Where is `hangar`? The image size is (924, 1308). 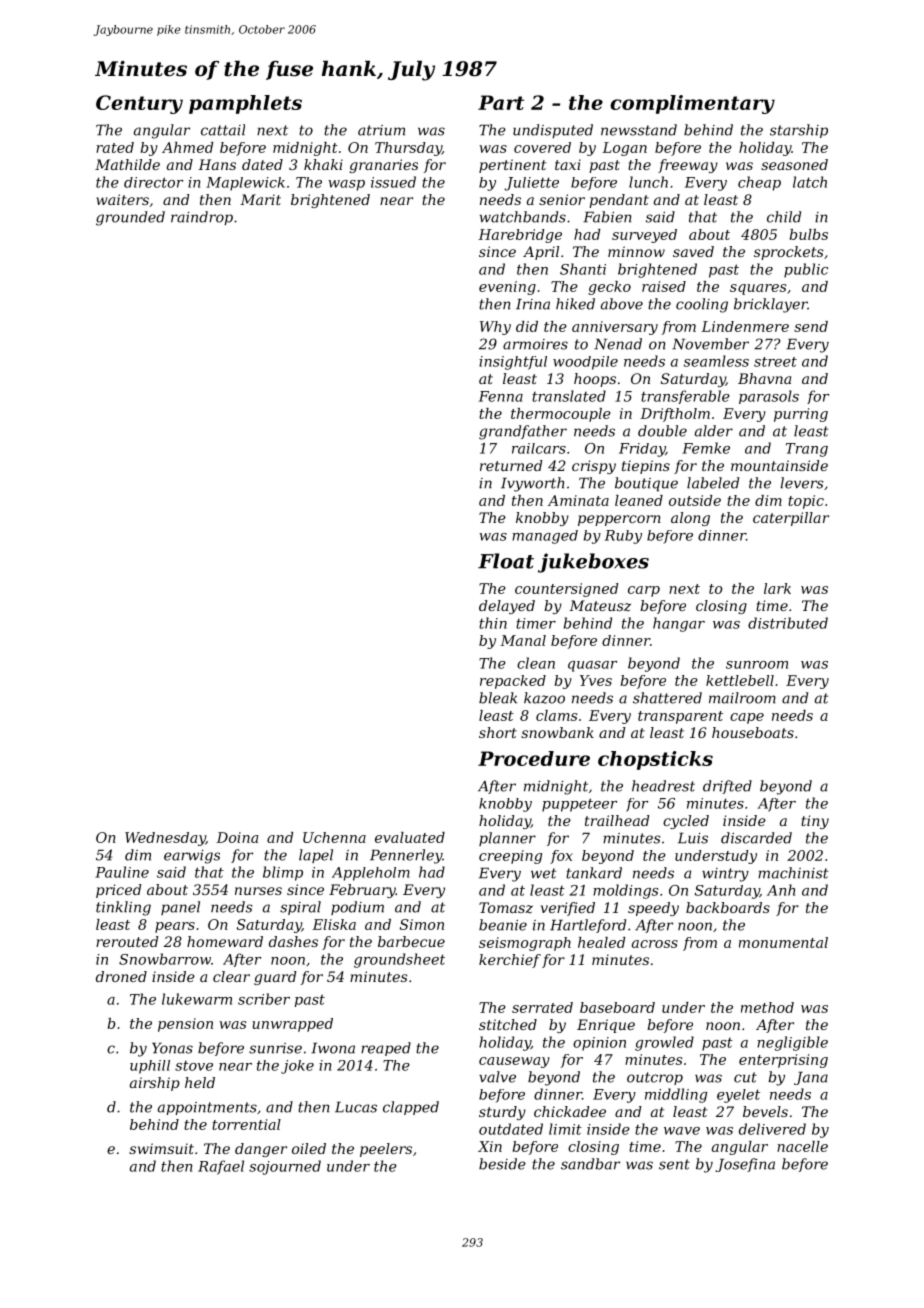 hangar is located at coordinates (679, 624).
